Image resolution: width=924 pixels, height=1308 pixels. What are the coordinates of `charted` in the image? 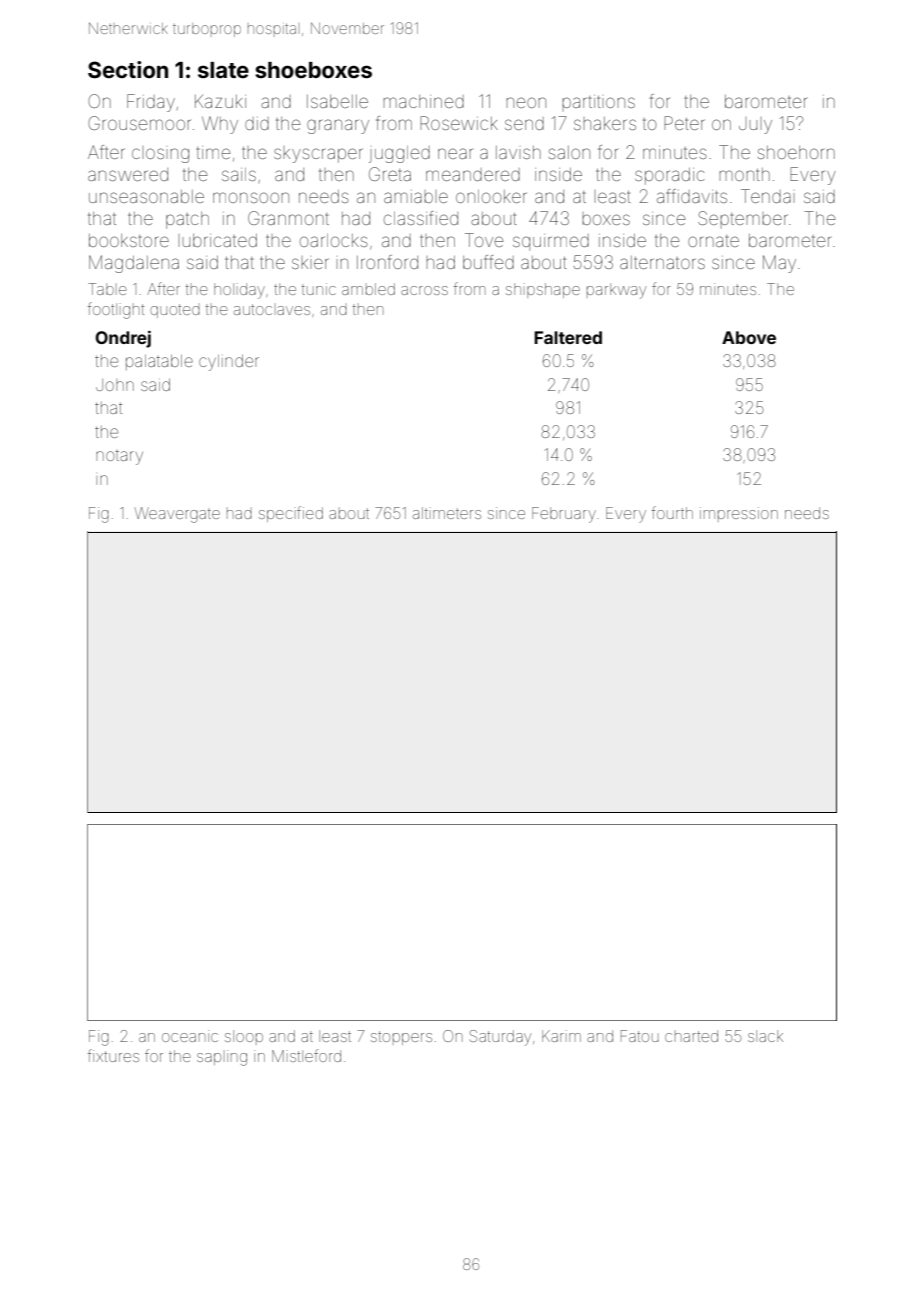 It's located at (691, 1036).
